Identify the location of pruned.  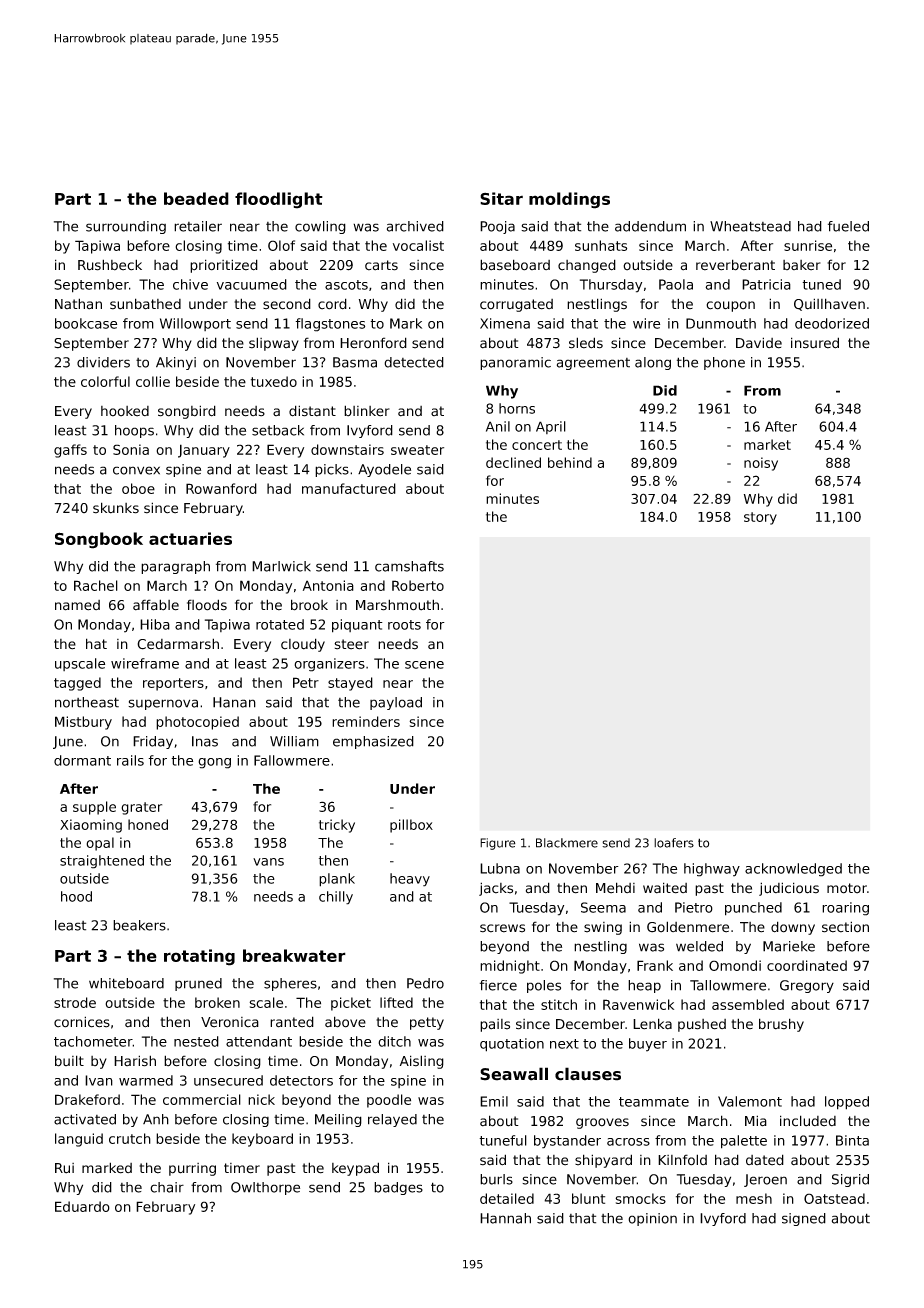
(198, 984).
